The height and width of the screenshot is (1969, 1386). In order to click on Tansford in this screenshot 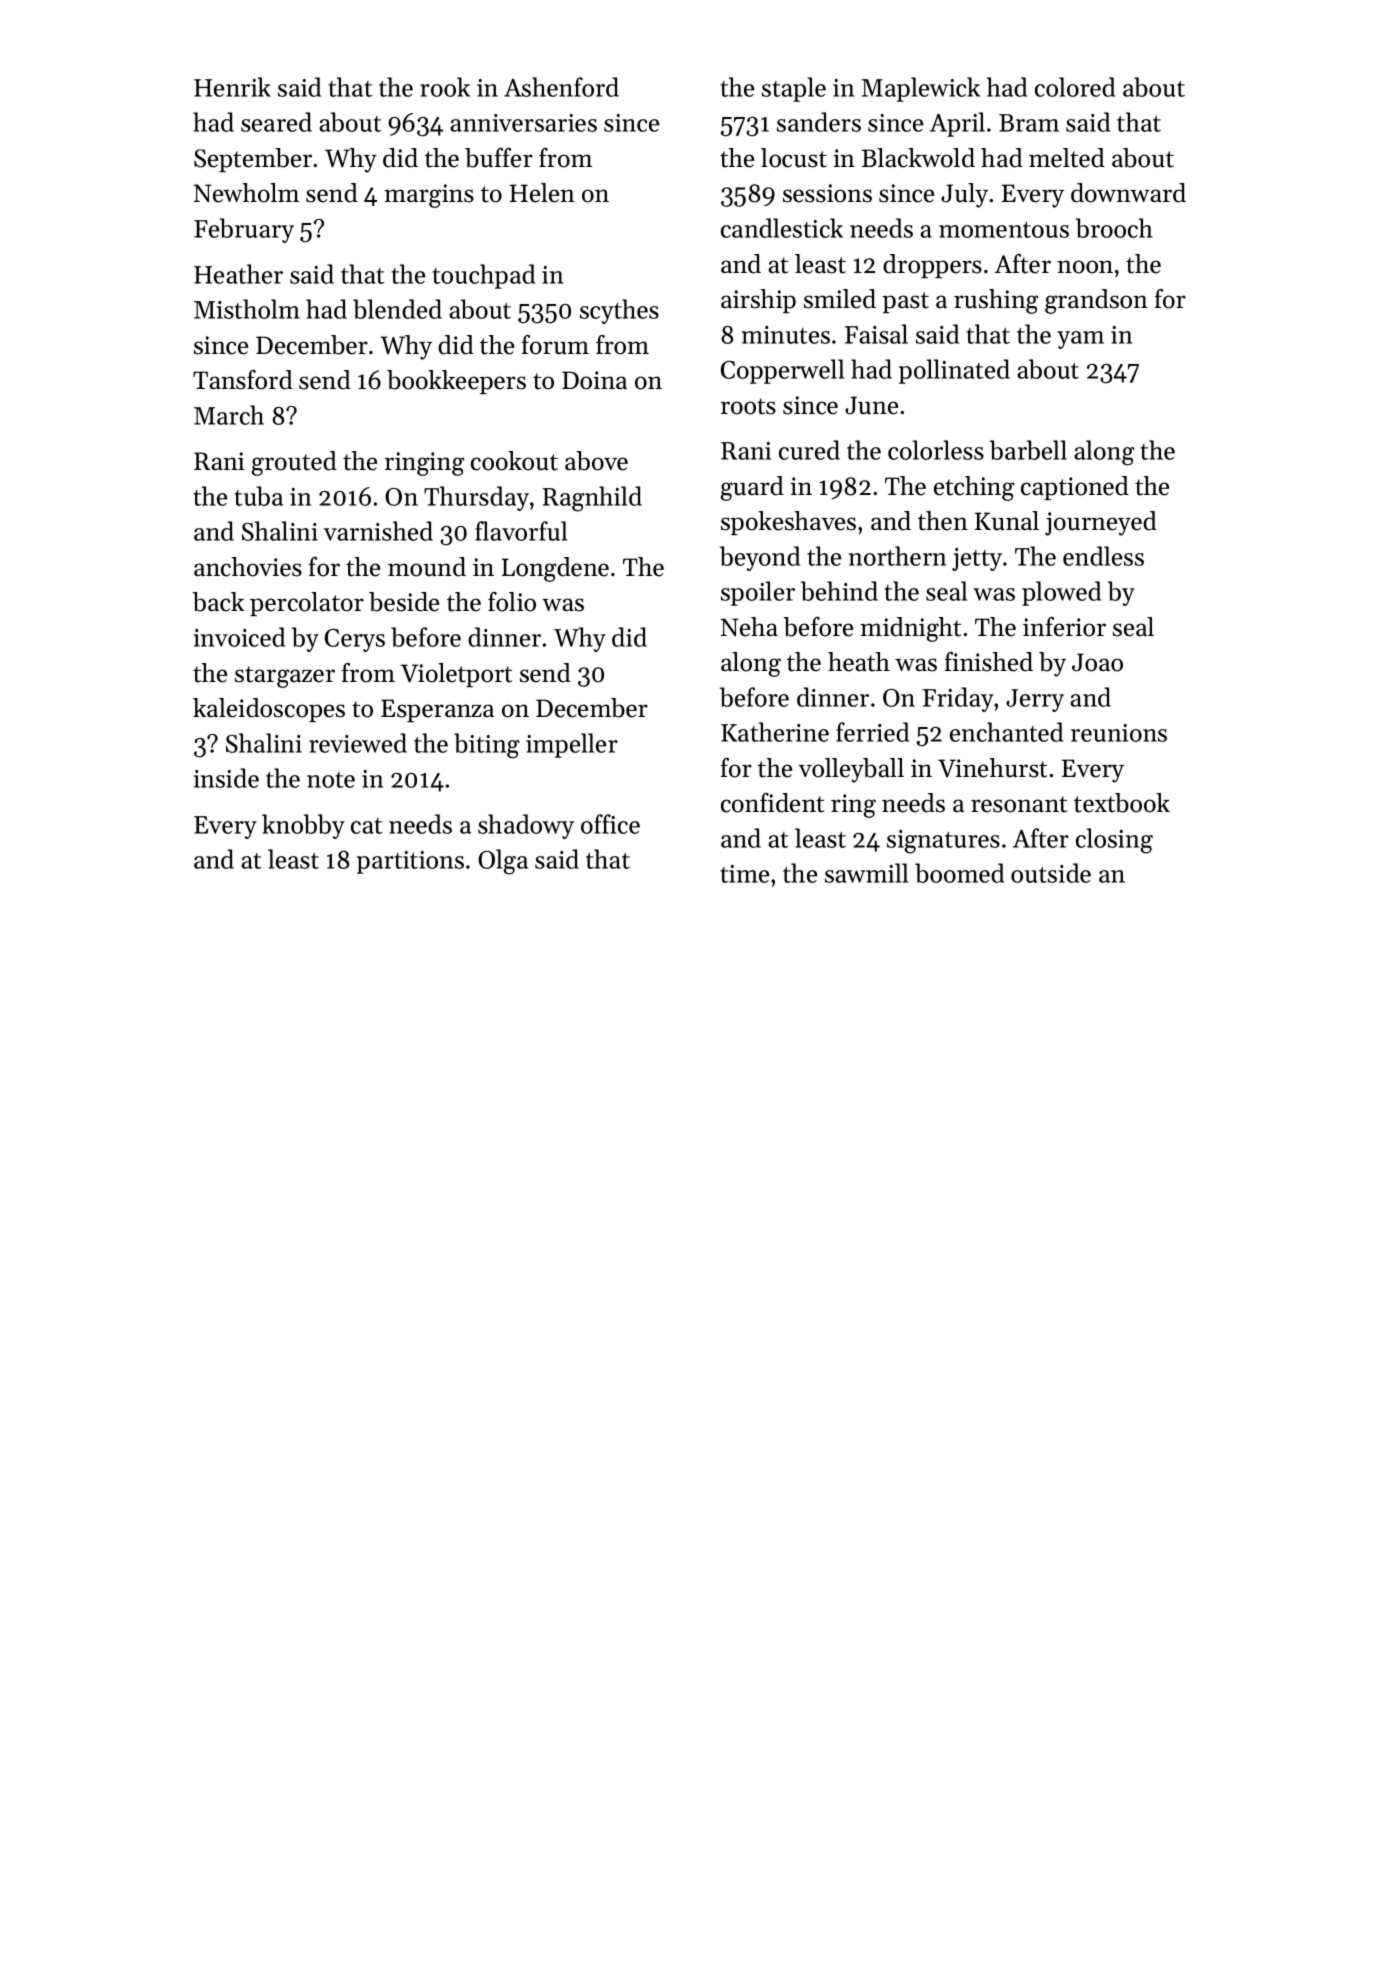, I will do `click(243, 380)`.
